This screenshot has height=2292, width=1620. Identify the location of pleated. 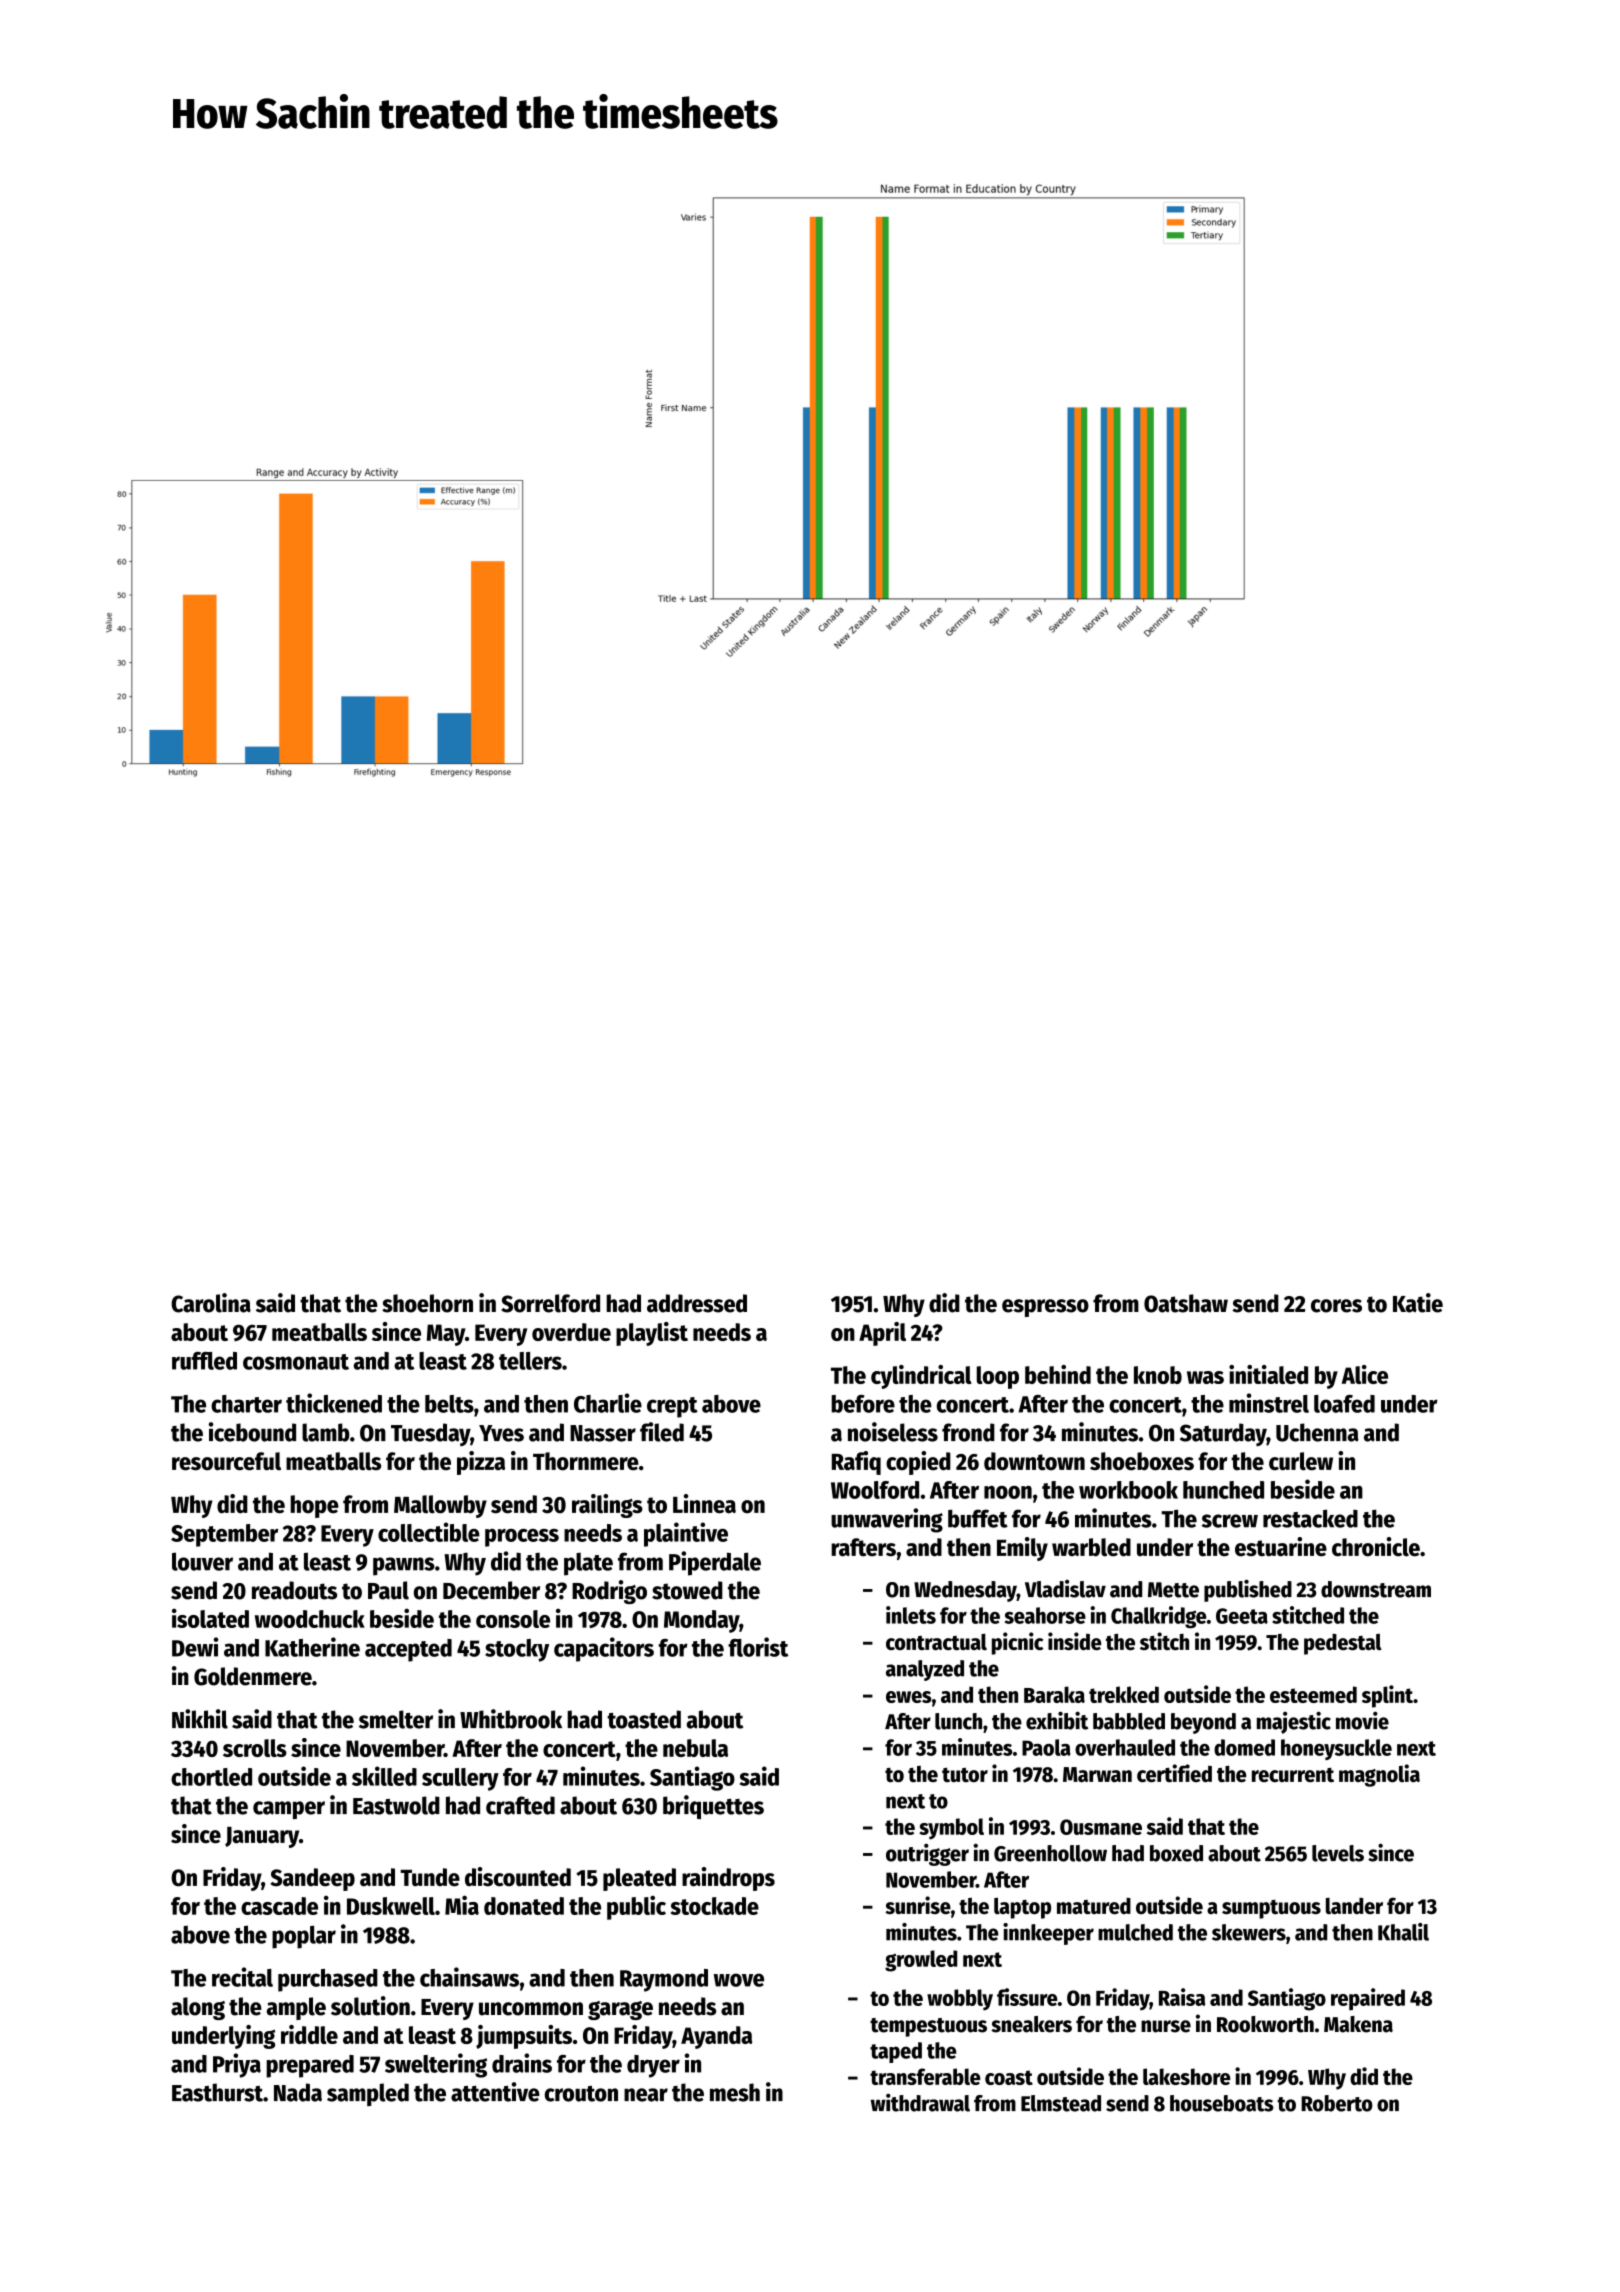
(639, 1879).
